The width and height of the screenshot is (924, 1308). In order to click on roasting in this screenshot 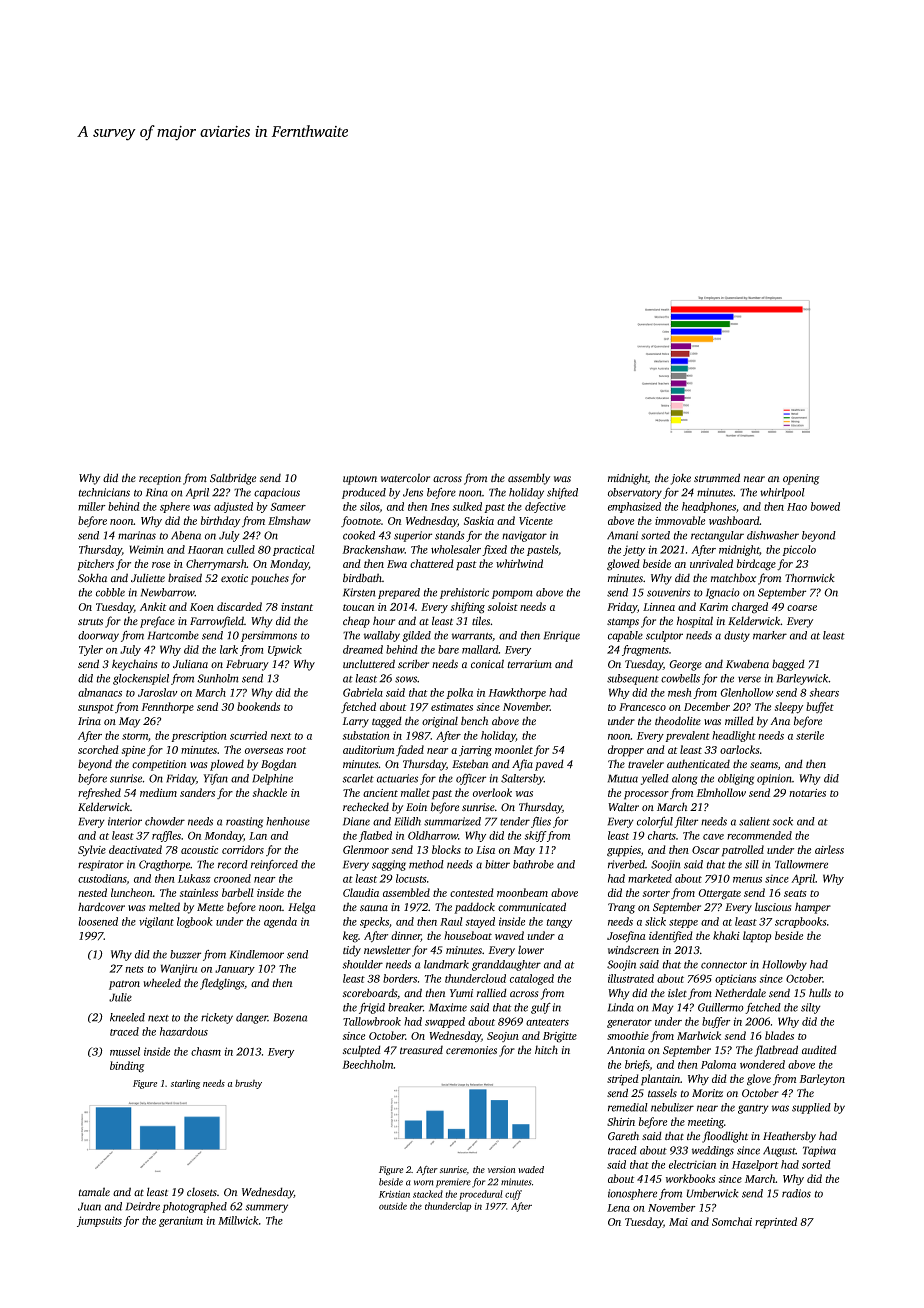, I will do `click(244, 822)`.
